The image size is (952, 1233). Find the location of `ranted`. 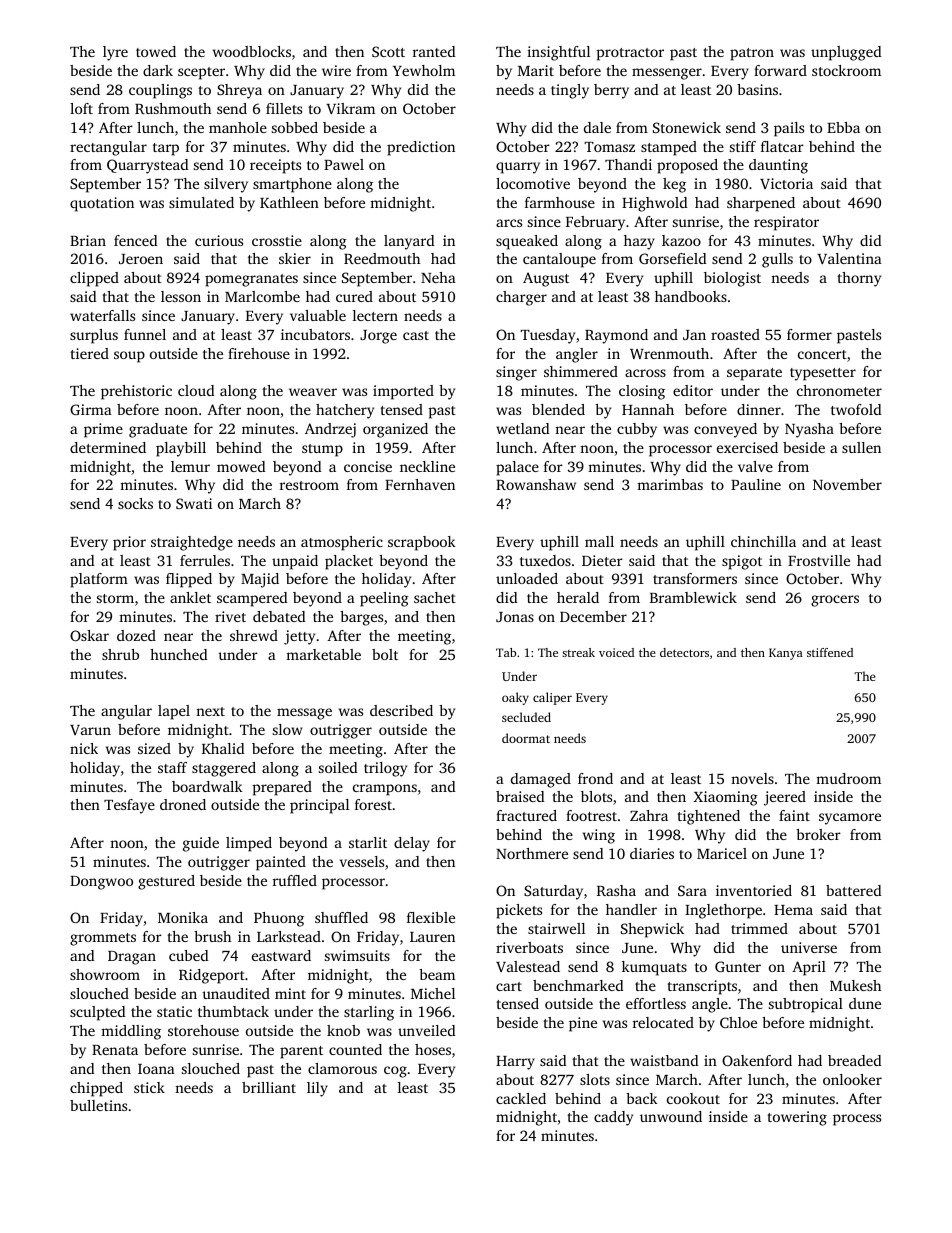

ranted is located at coordinates (434, 51).
